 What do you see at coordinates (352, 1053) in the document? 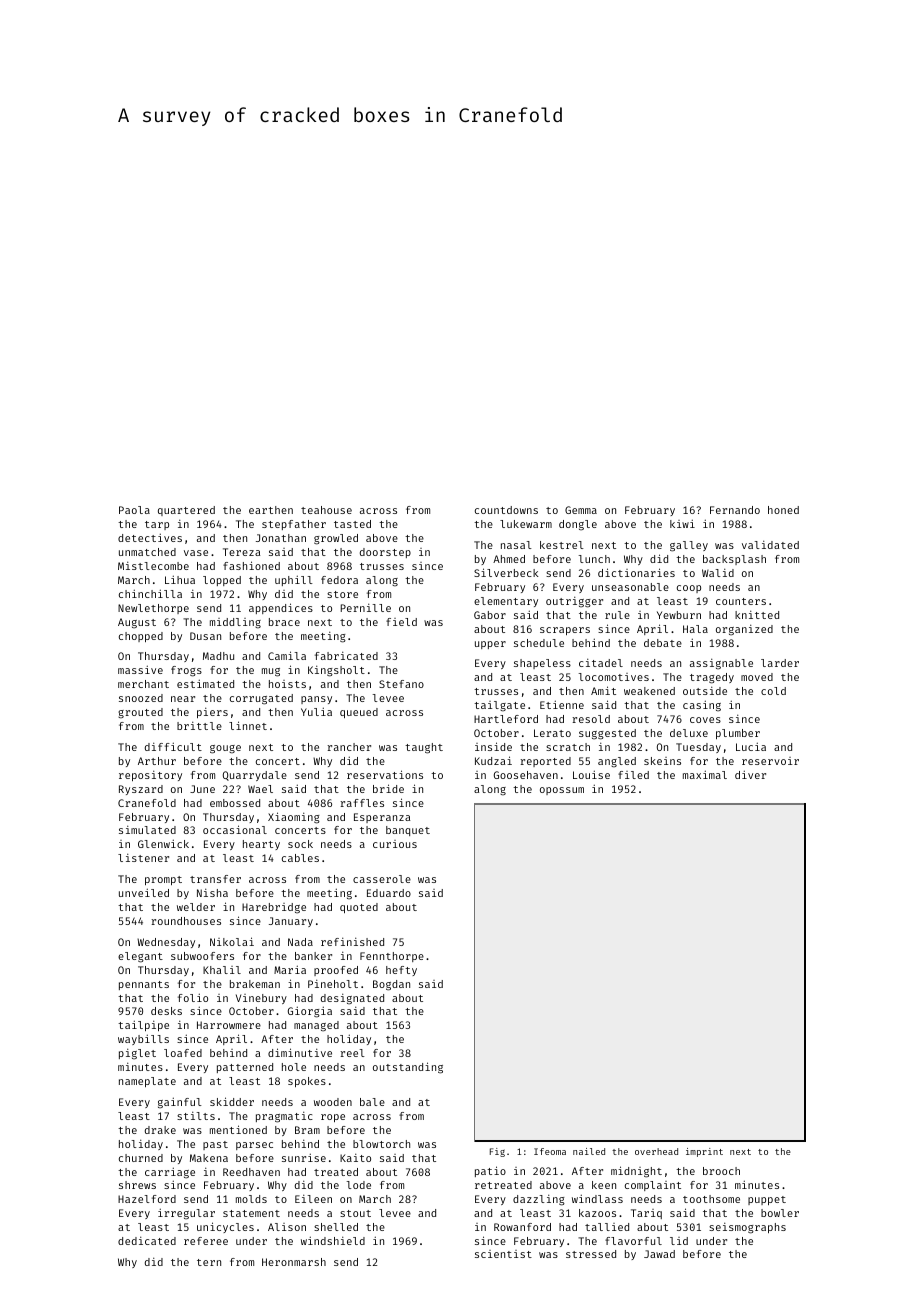
I see `reel` at bounding box center [352, 1053].
